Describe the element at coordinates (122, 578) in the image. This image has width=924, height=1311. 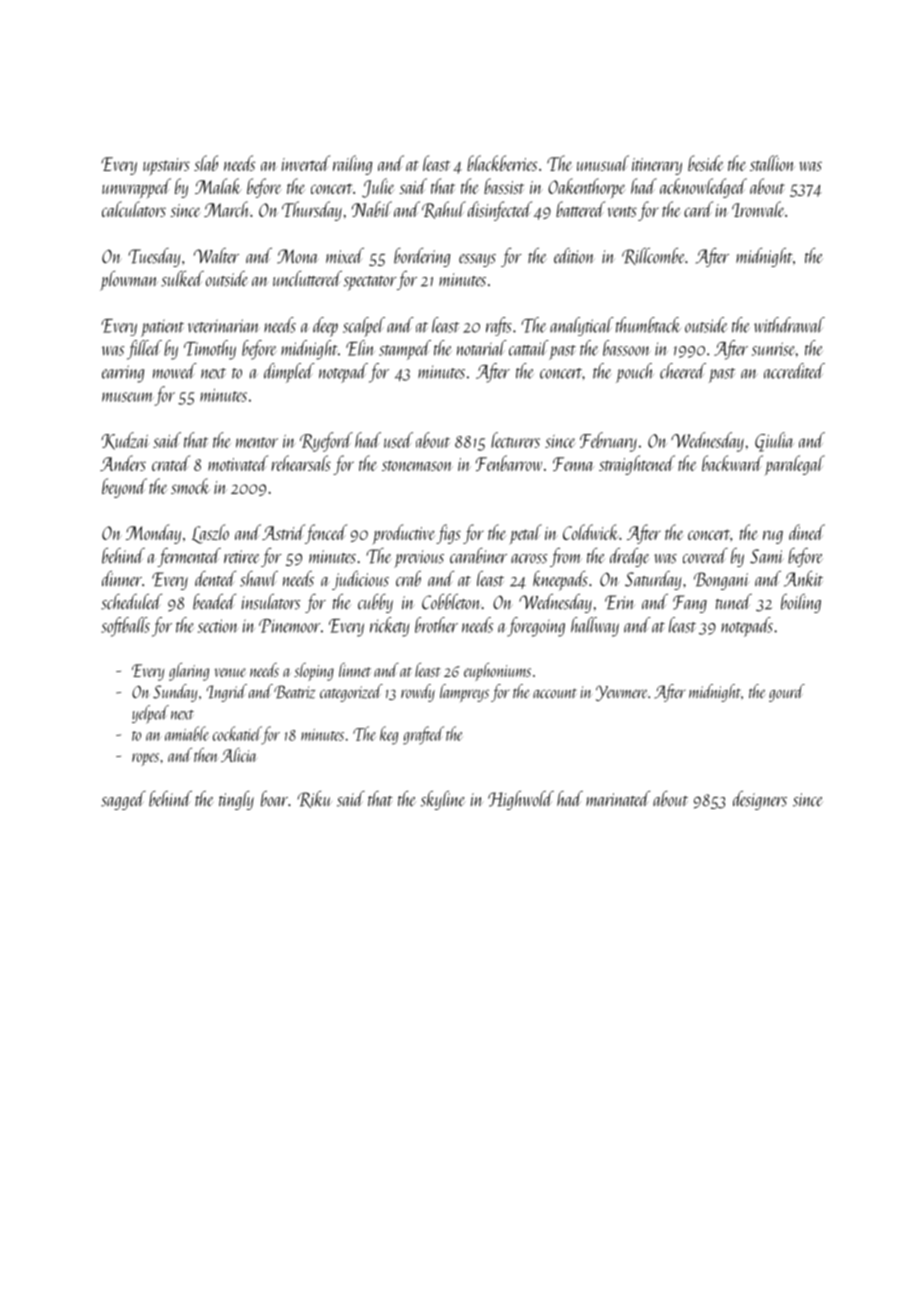
I see `dinner` at that location.
